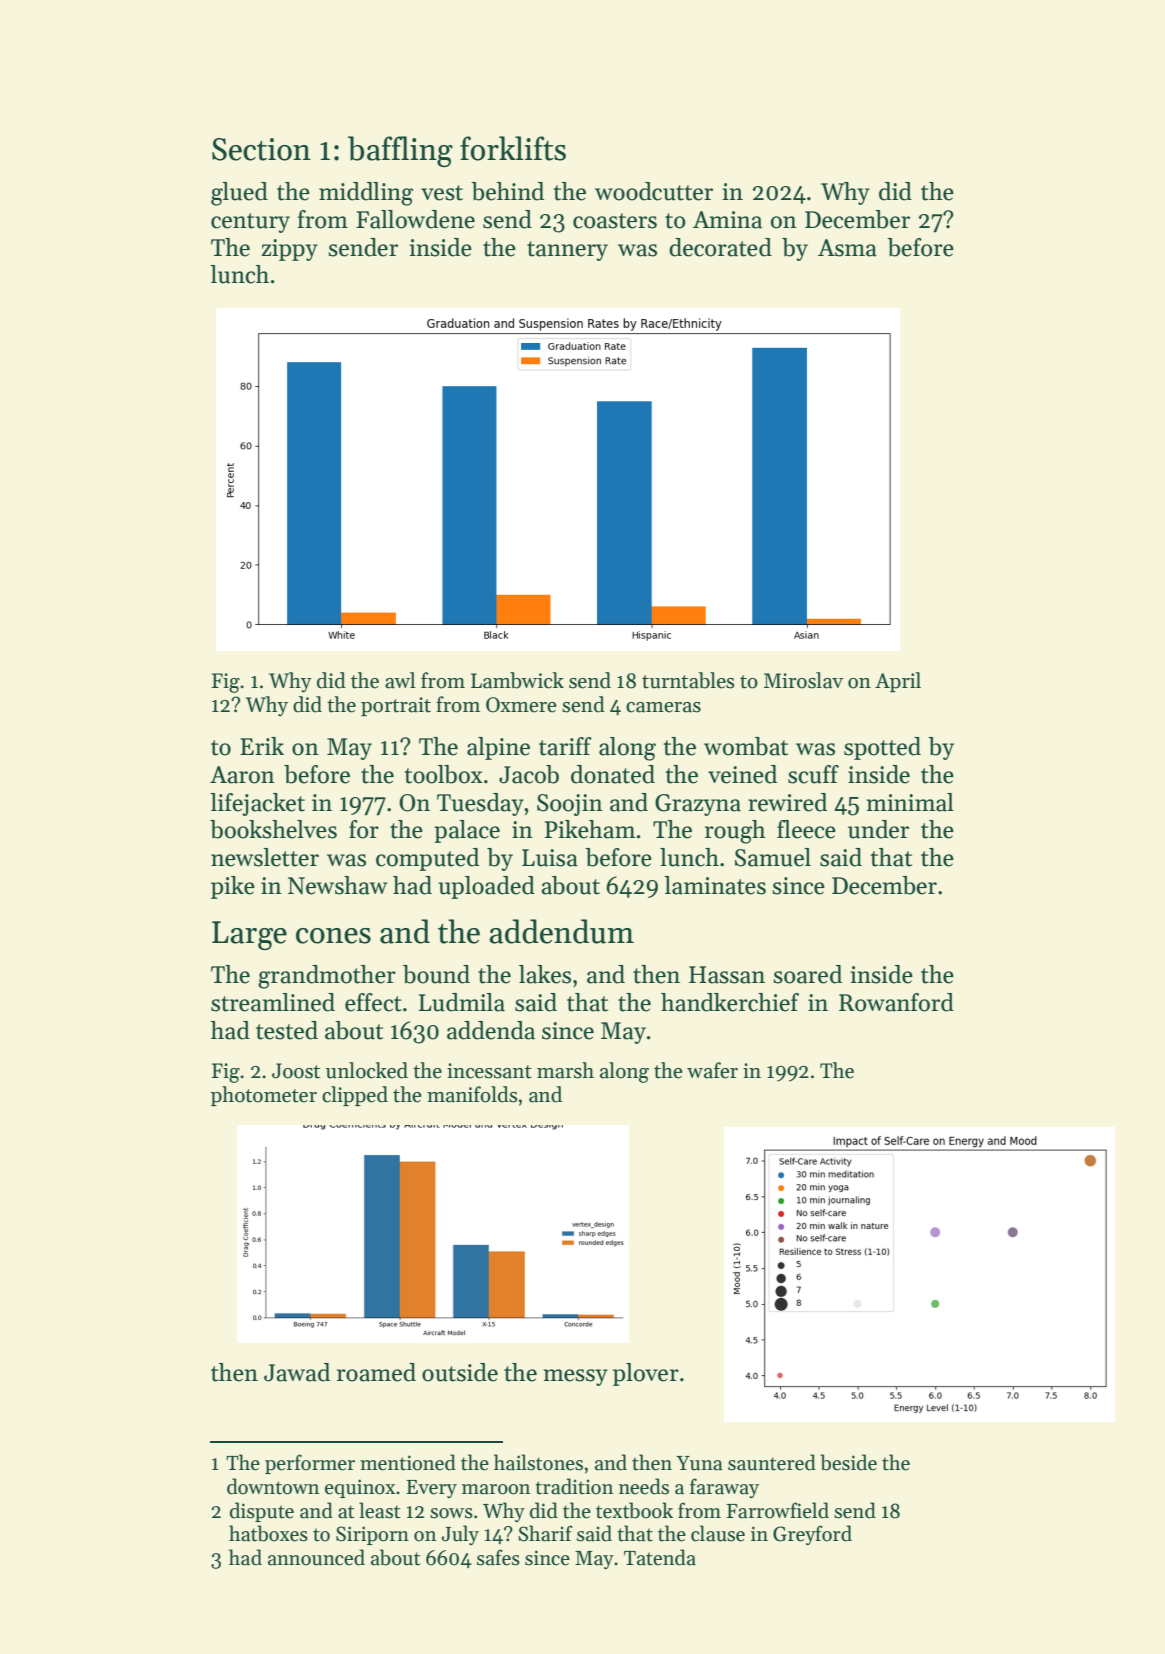 The height and width of the screenshot is (1654, 1165). Describe the element at coordinates (688, 680) in the screenshot. I see `turntables` at that location.
